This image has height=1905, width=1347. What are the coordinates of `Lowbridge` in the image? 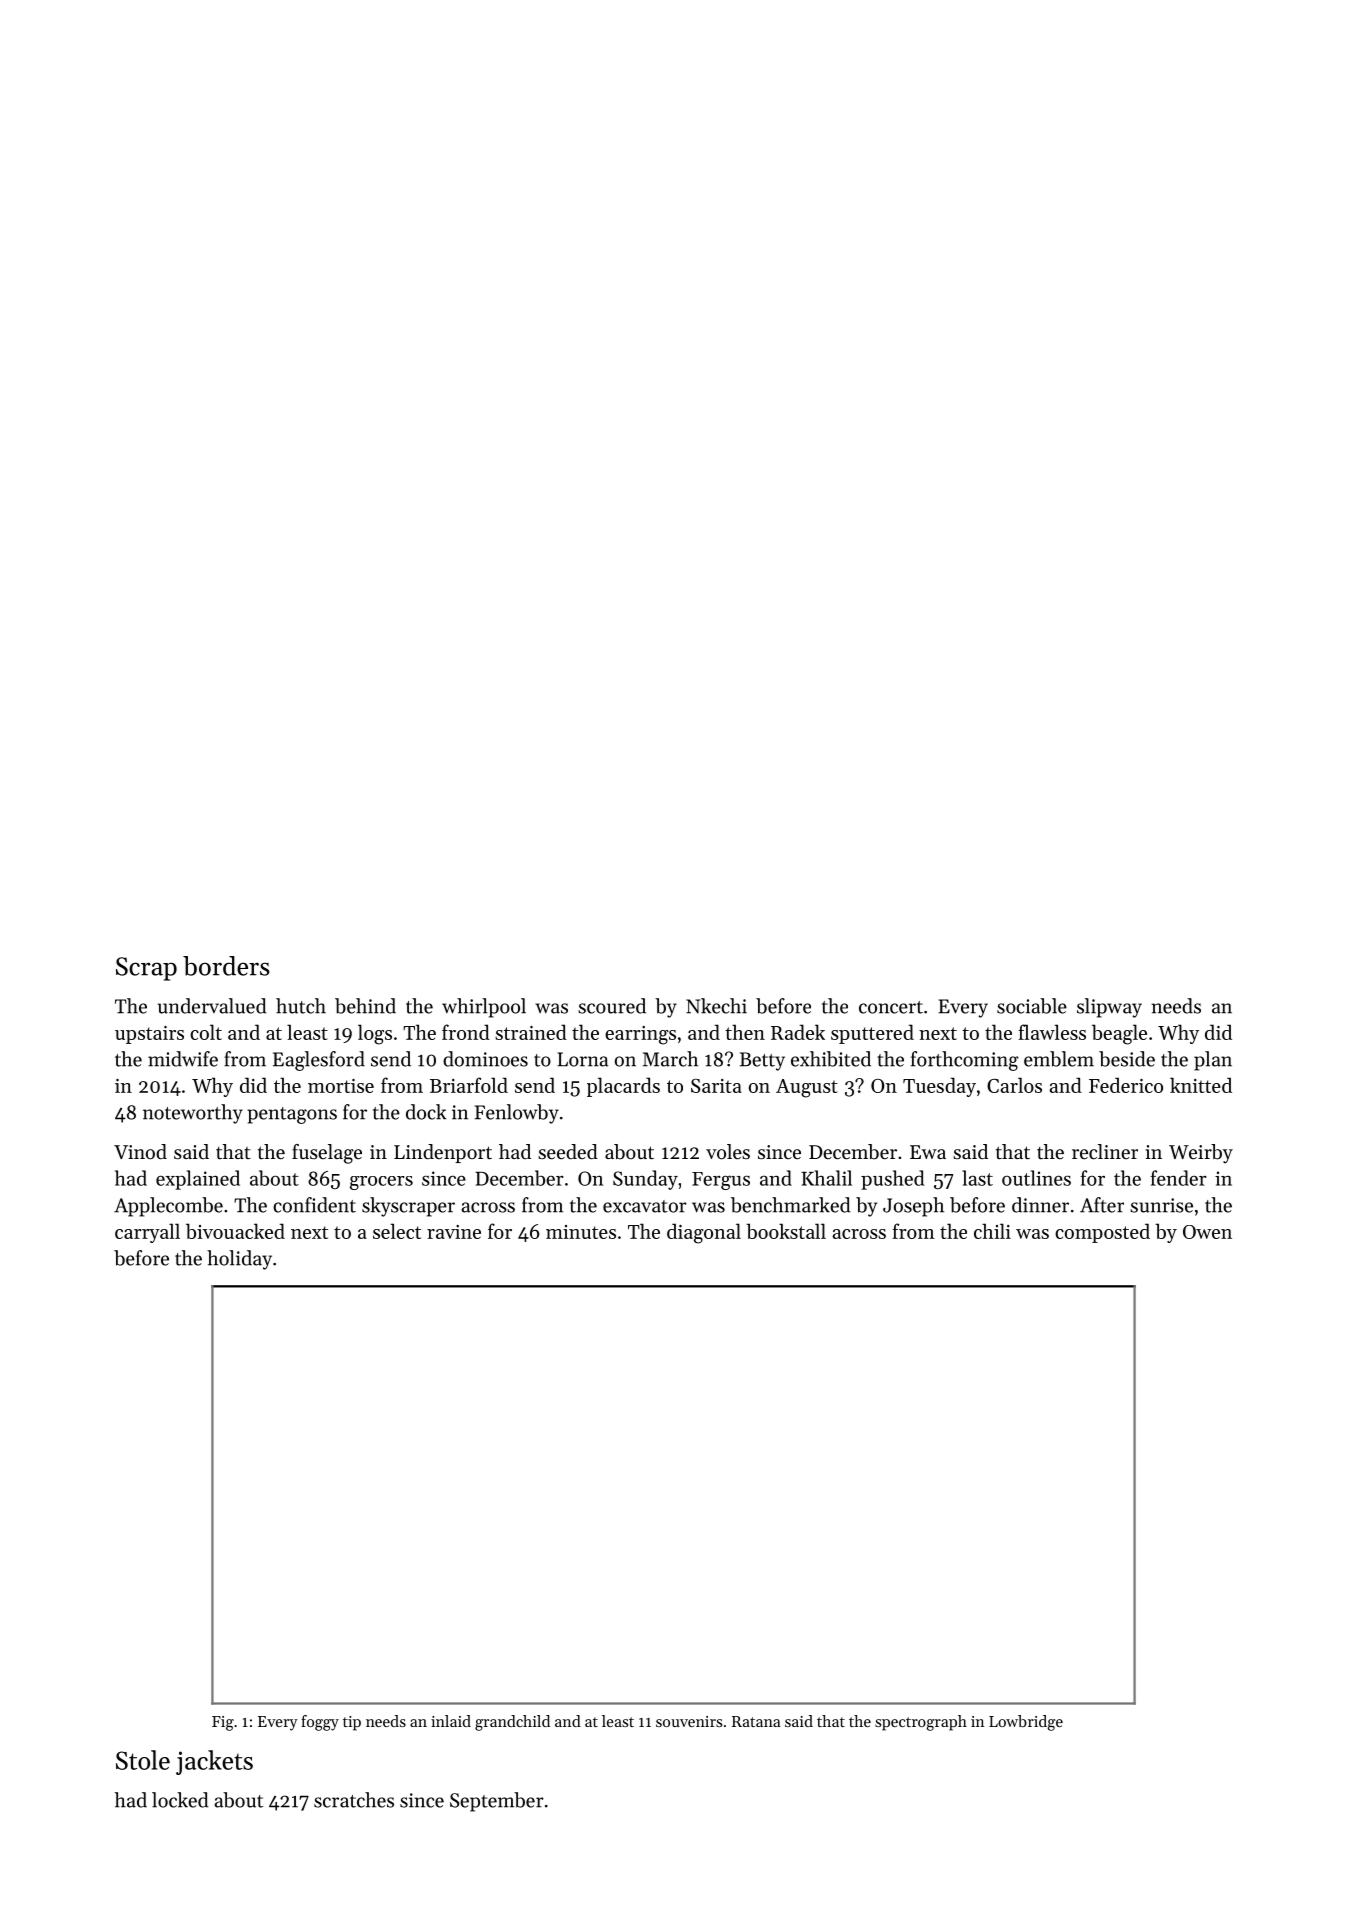 It's located at (1026, 1723).
